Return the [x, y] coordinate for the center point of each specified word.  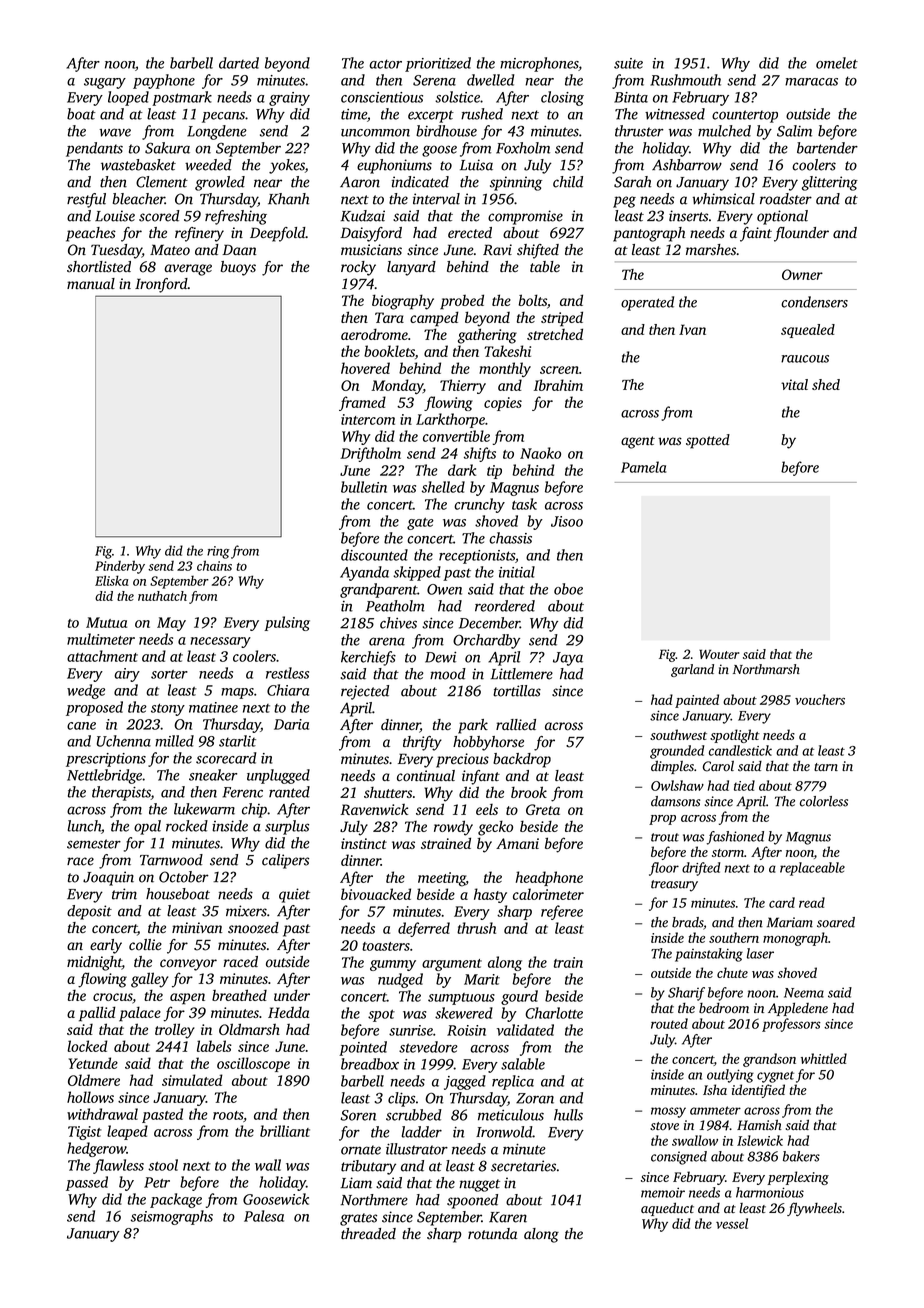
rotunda [492, 1234]
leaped [127, 1132]
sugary [105, 83]
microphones [539, 64]
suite [628, 63]
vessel [732, 1223]
